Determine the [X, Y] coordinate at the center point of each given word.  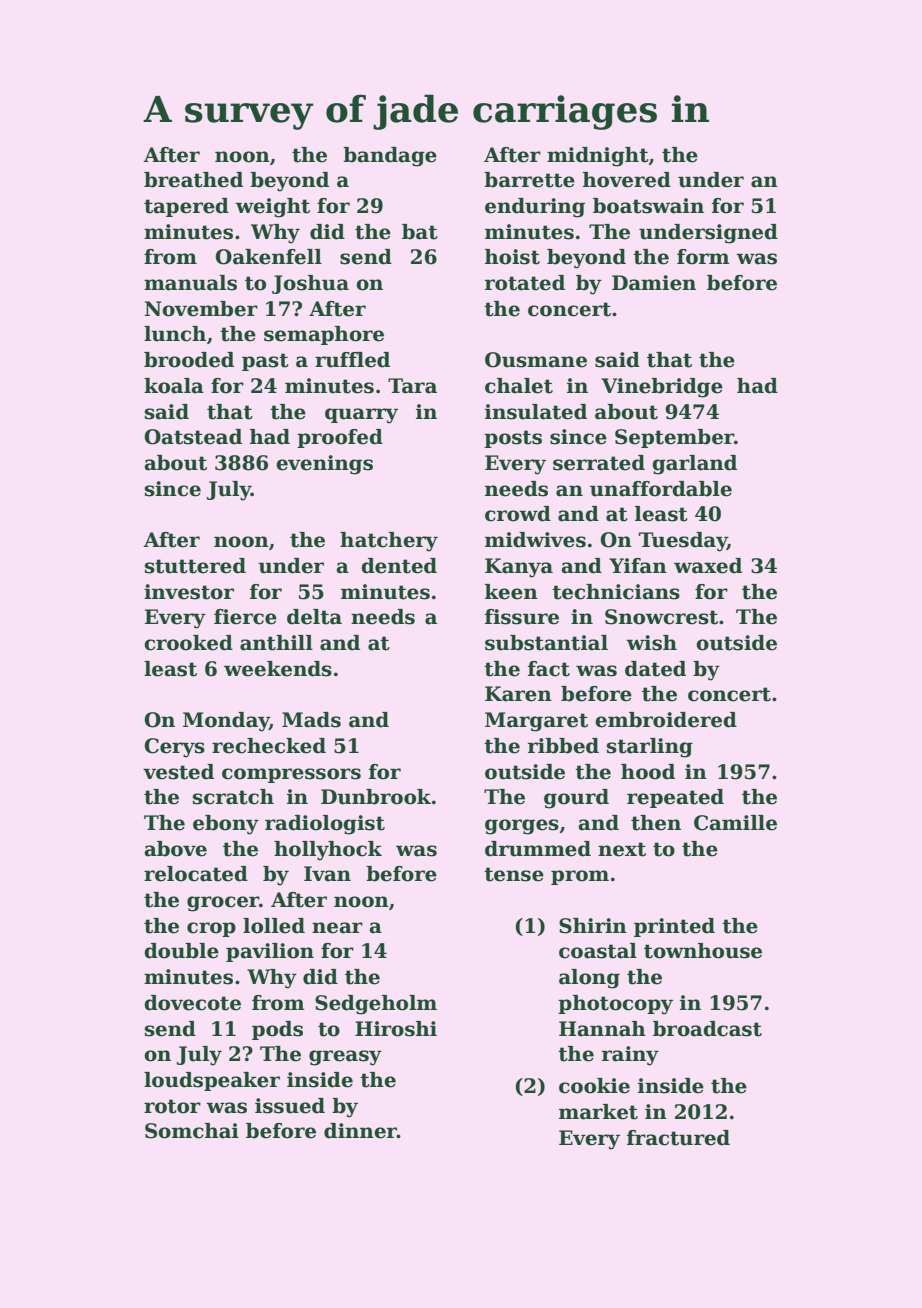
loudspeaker [212, 1081]
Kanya [519, 568]
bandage [390, 157]
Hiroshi [396, 1029]
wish [651, 643]
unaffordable [661, 489]
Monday [226, 722]
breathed [193, 180]
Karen [518, 694]
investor [189, 592]
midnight [598, 157]
